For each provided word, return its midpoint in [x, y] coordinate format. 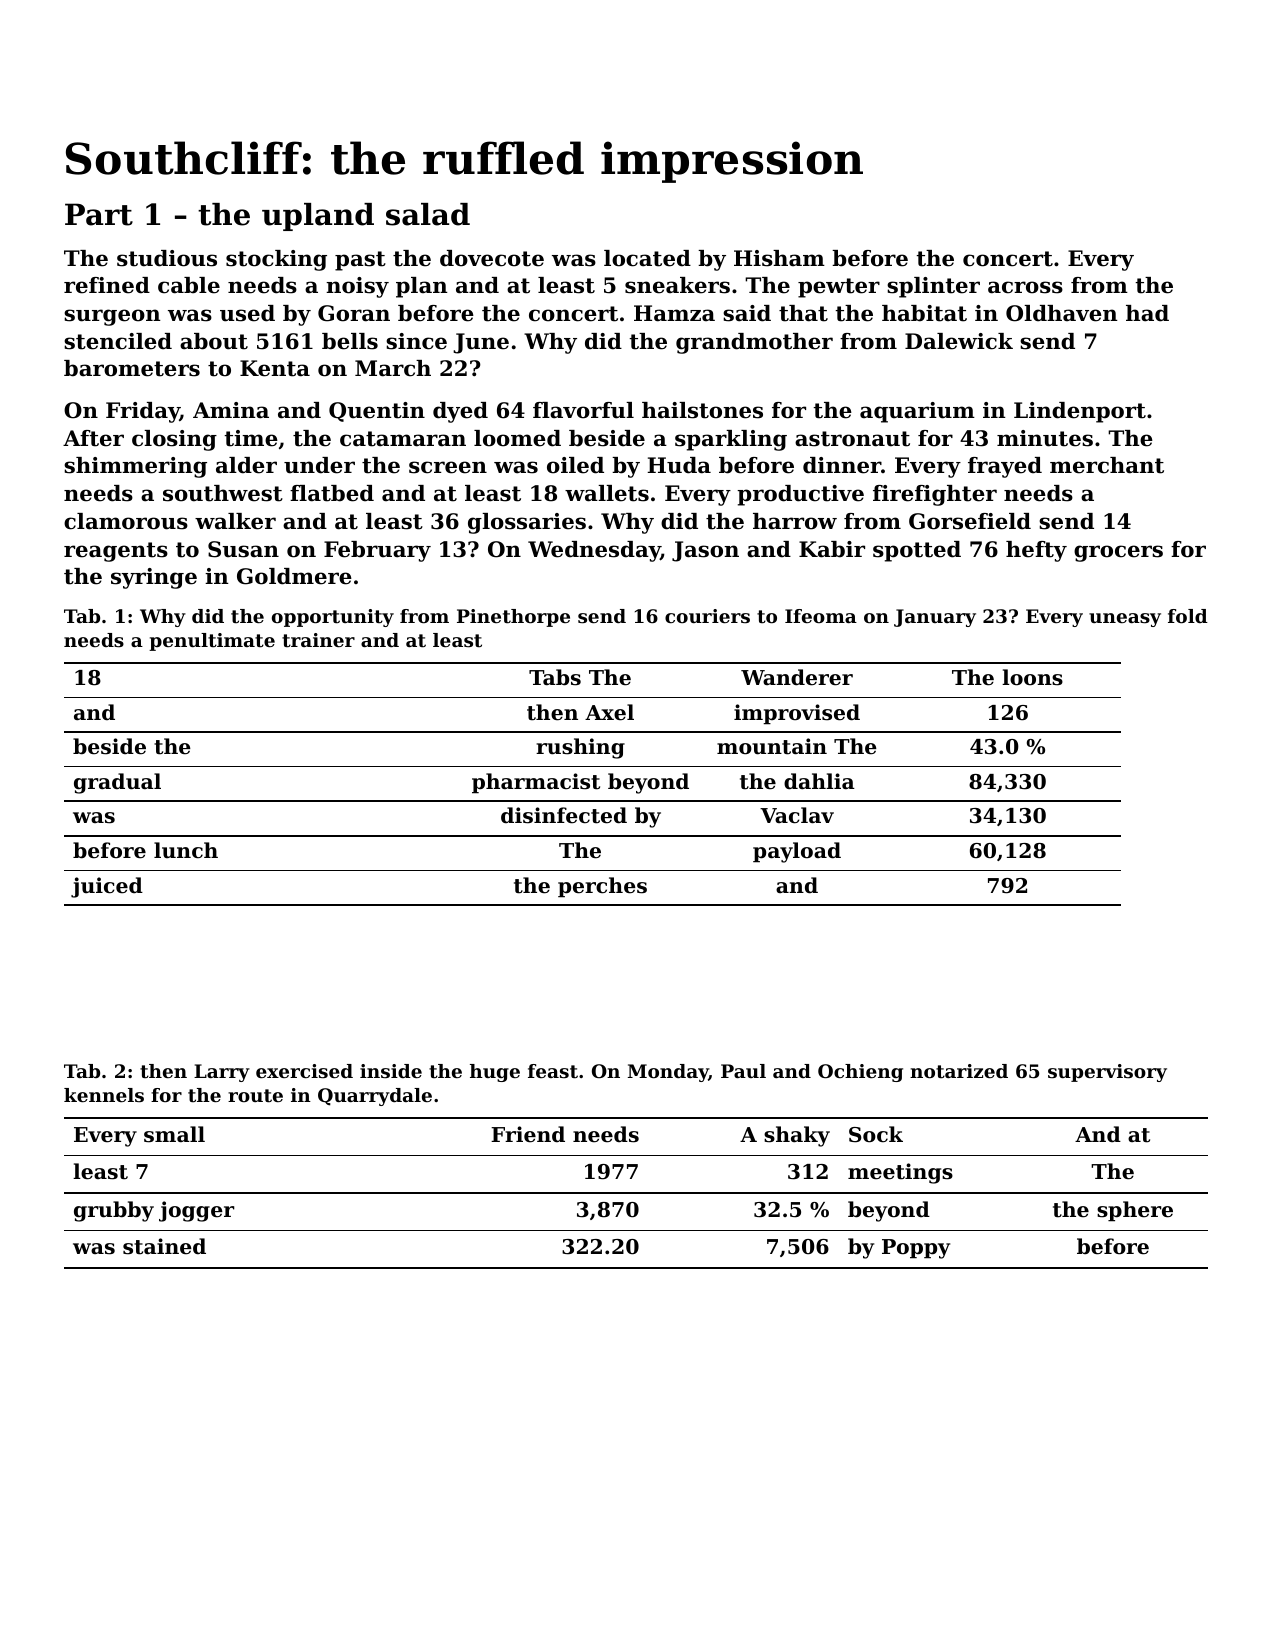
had [1147, 313]
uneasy [1125, 620]
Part [99, 214]
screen [448, 467]
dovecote [492, 258]
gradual [117, 783]
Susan [243, 549]
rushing [580, 748]
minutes [1045, 438]
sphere [1135, 1211]
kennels [104, 1095]
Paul [743, 1071]
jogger [197, 1211]
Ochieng [860, 1073]
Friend [528, 1134]
